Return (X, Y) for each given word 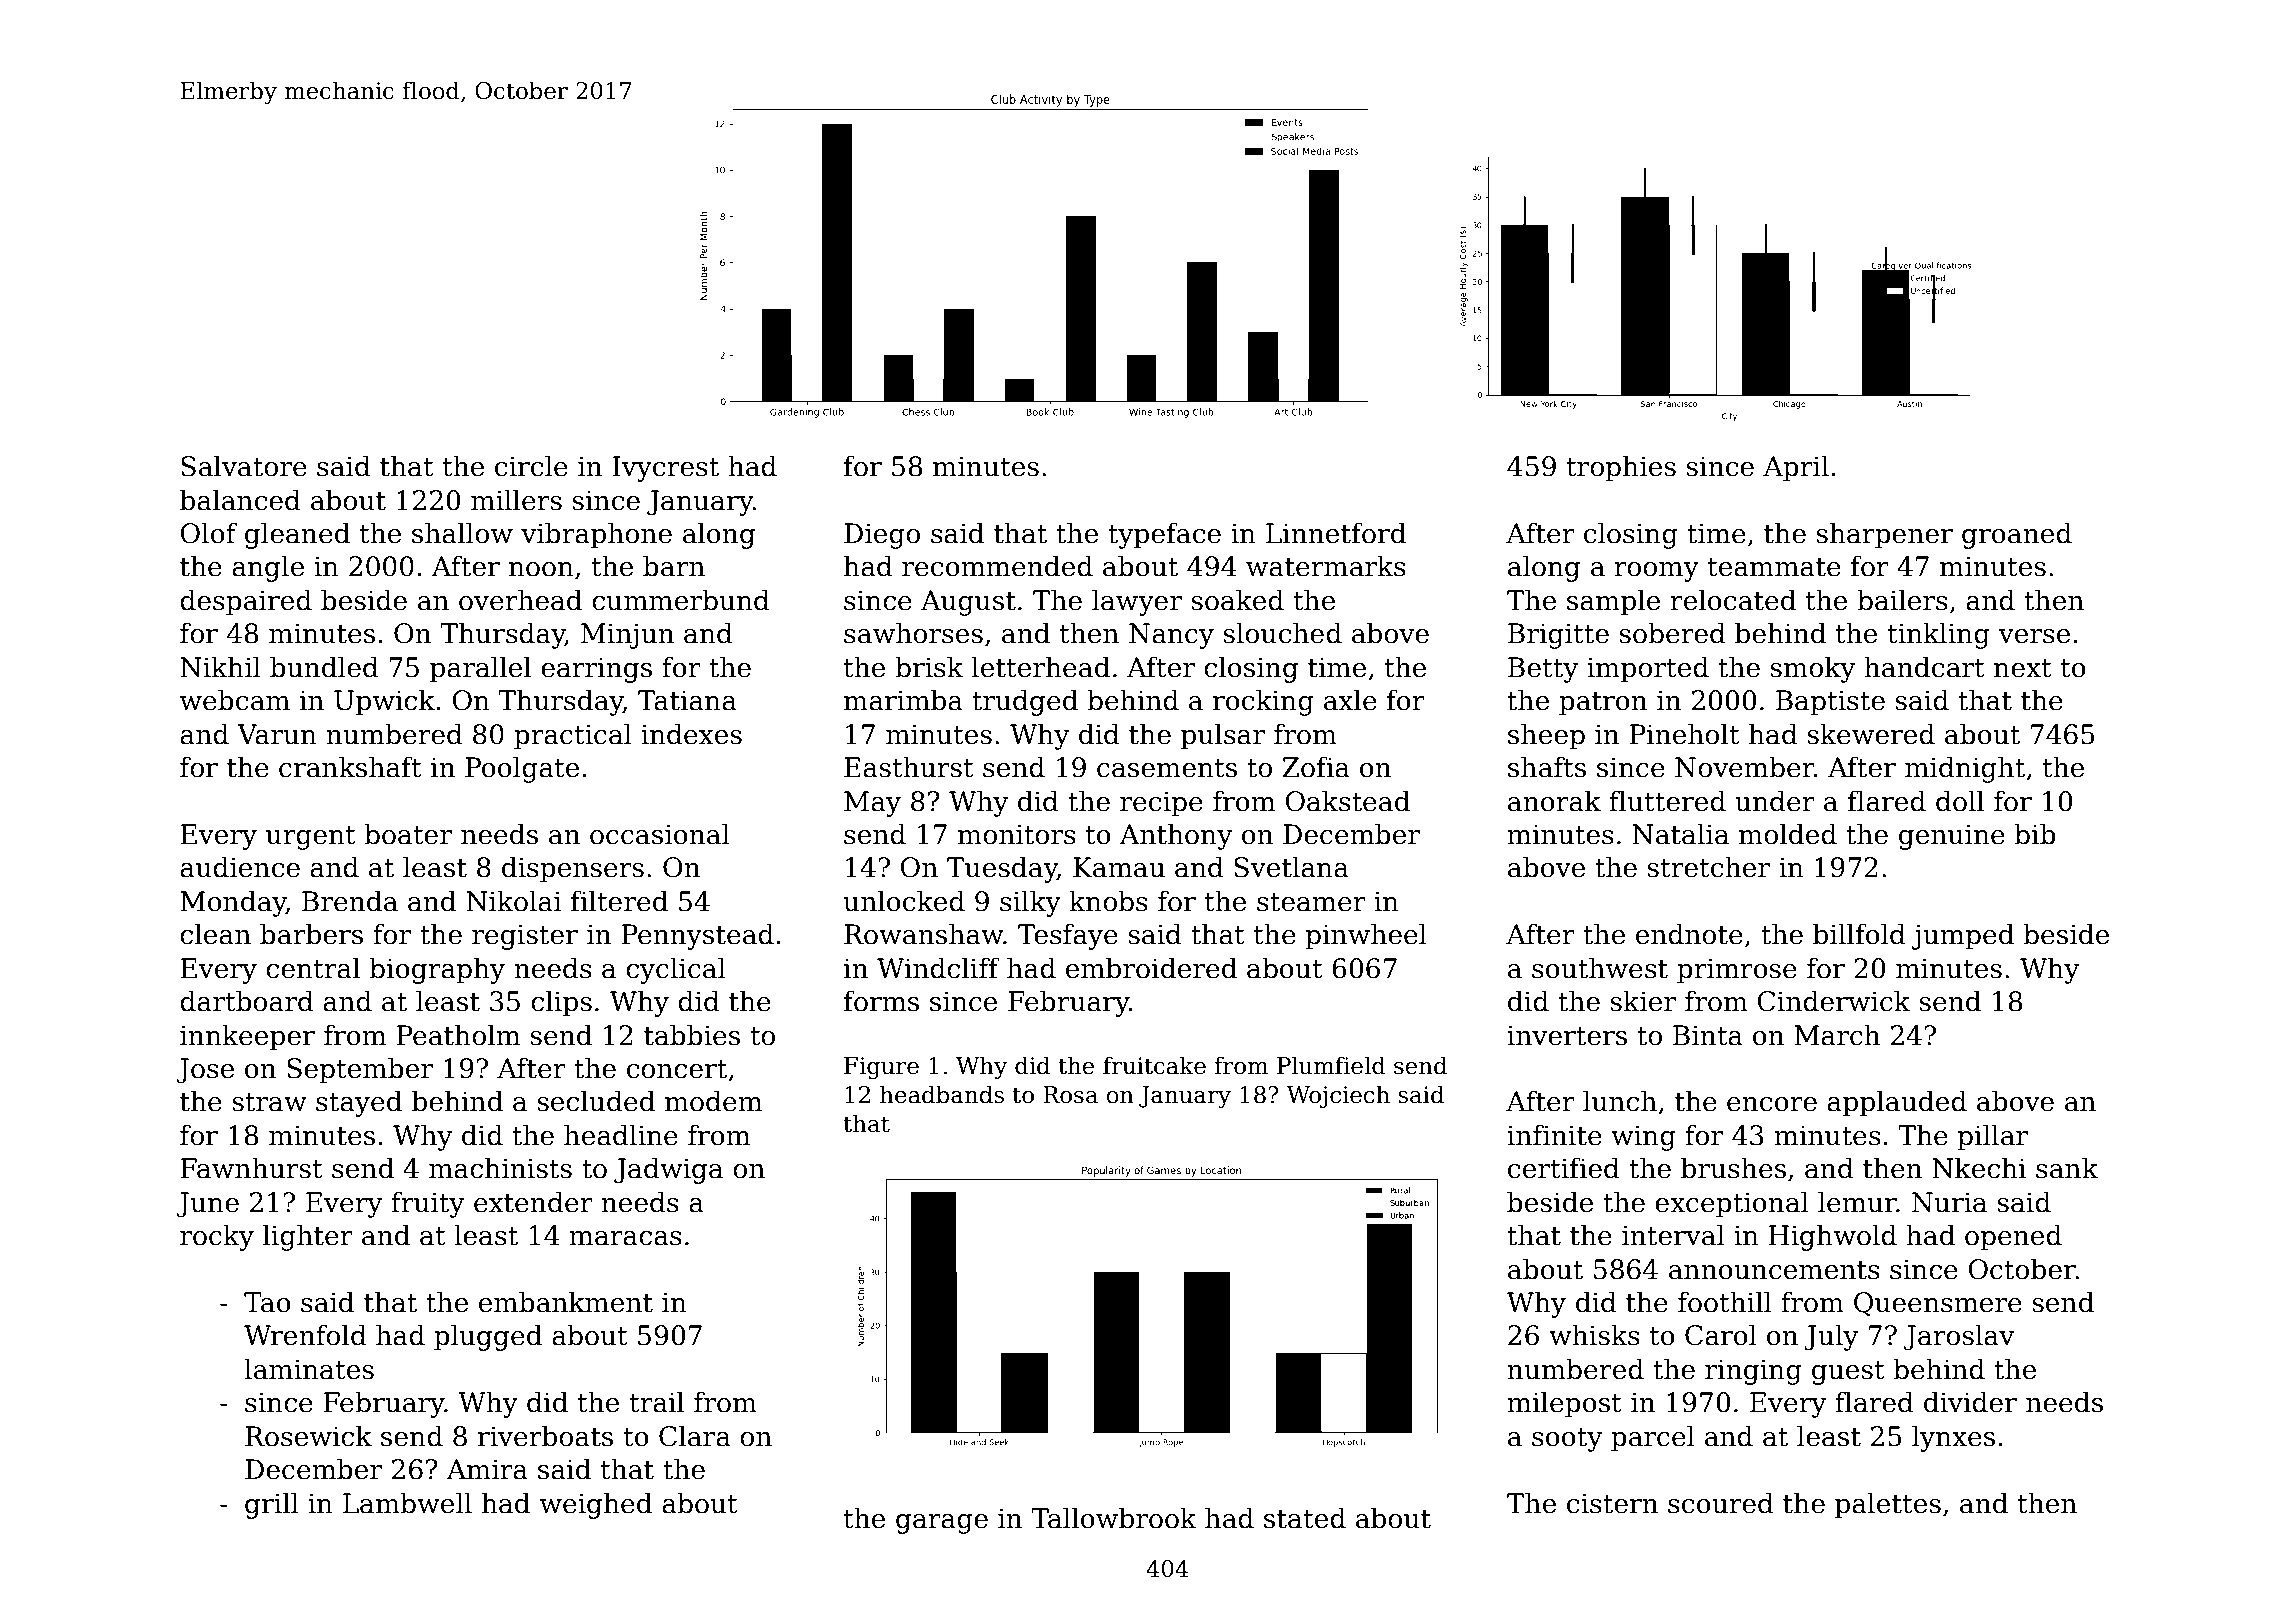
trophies (1621, 468)
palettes (1888, 1505)
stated (1305, 1518)
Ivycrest (665, 469)
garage (942, 1524)
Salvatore (244, 466)
